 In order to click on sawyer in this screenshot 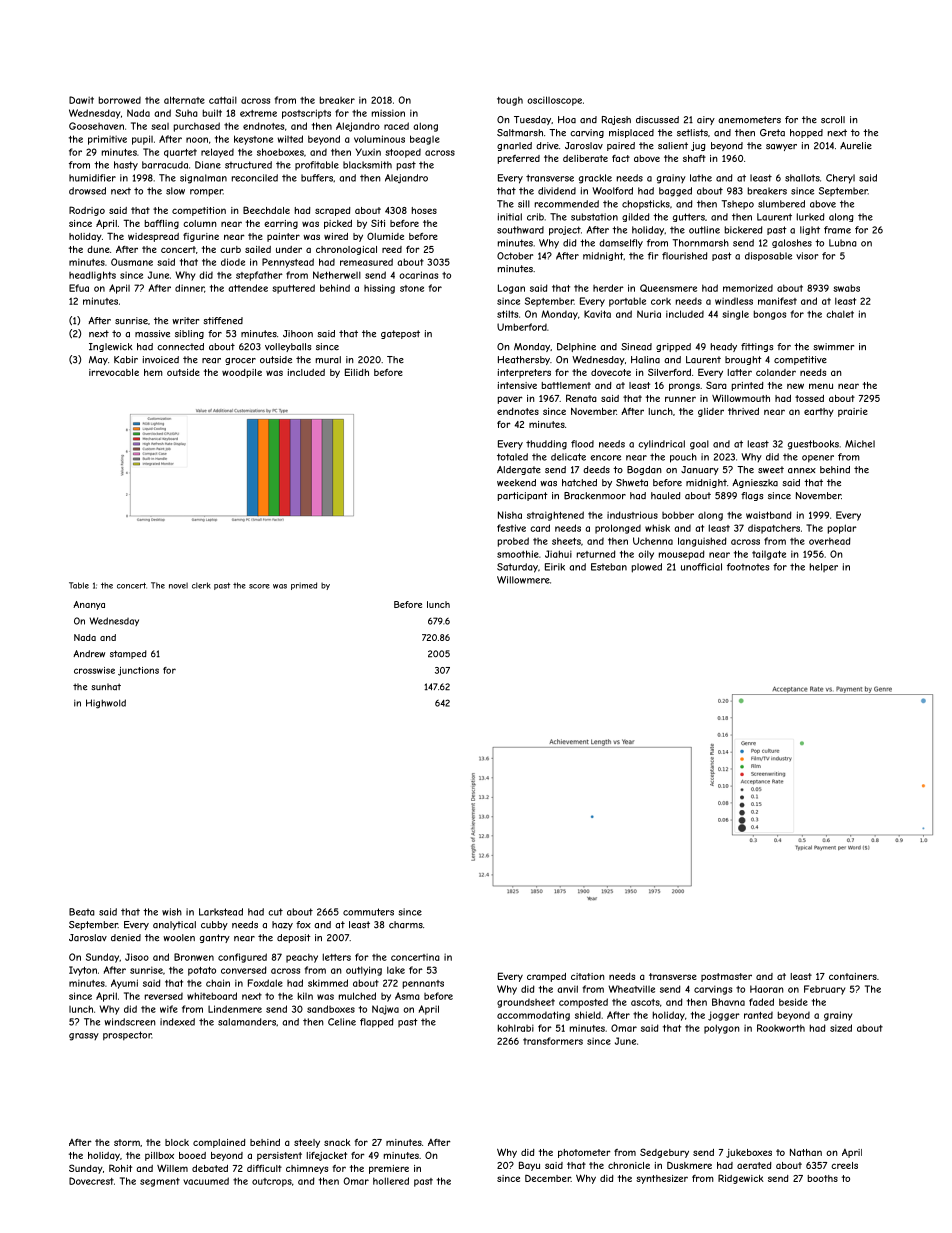, I will do `click(781, 147)`.
